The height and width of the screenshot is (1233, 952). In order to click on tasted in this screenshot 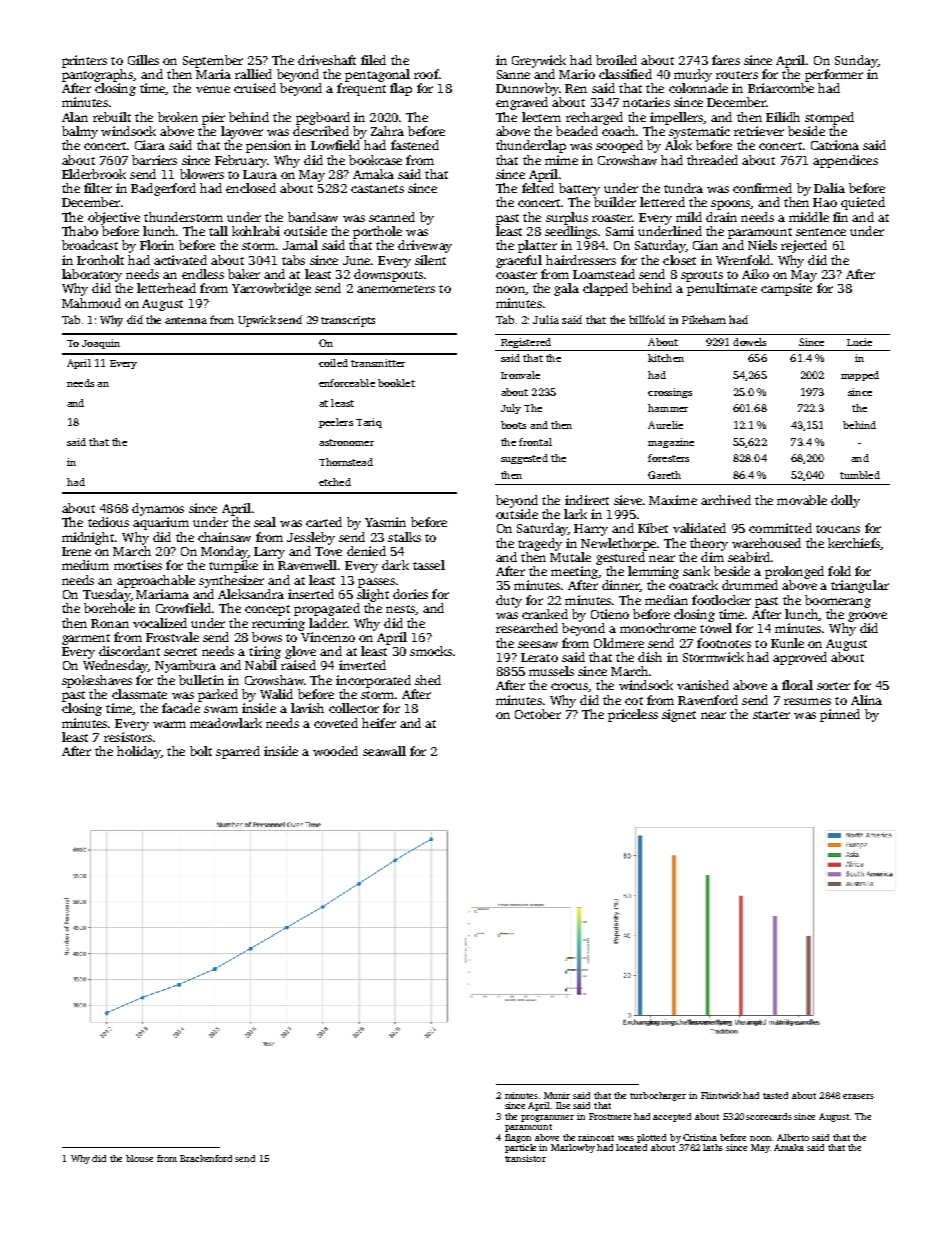, I will do `click(775, 1095)`.
